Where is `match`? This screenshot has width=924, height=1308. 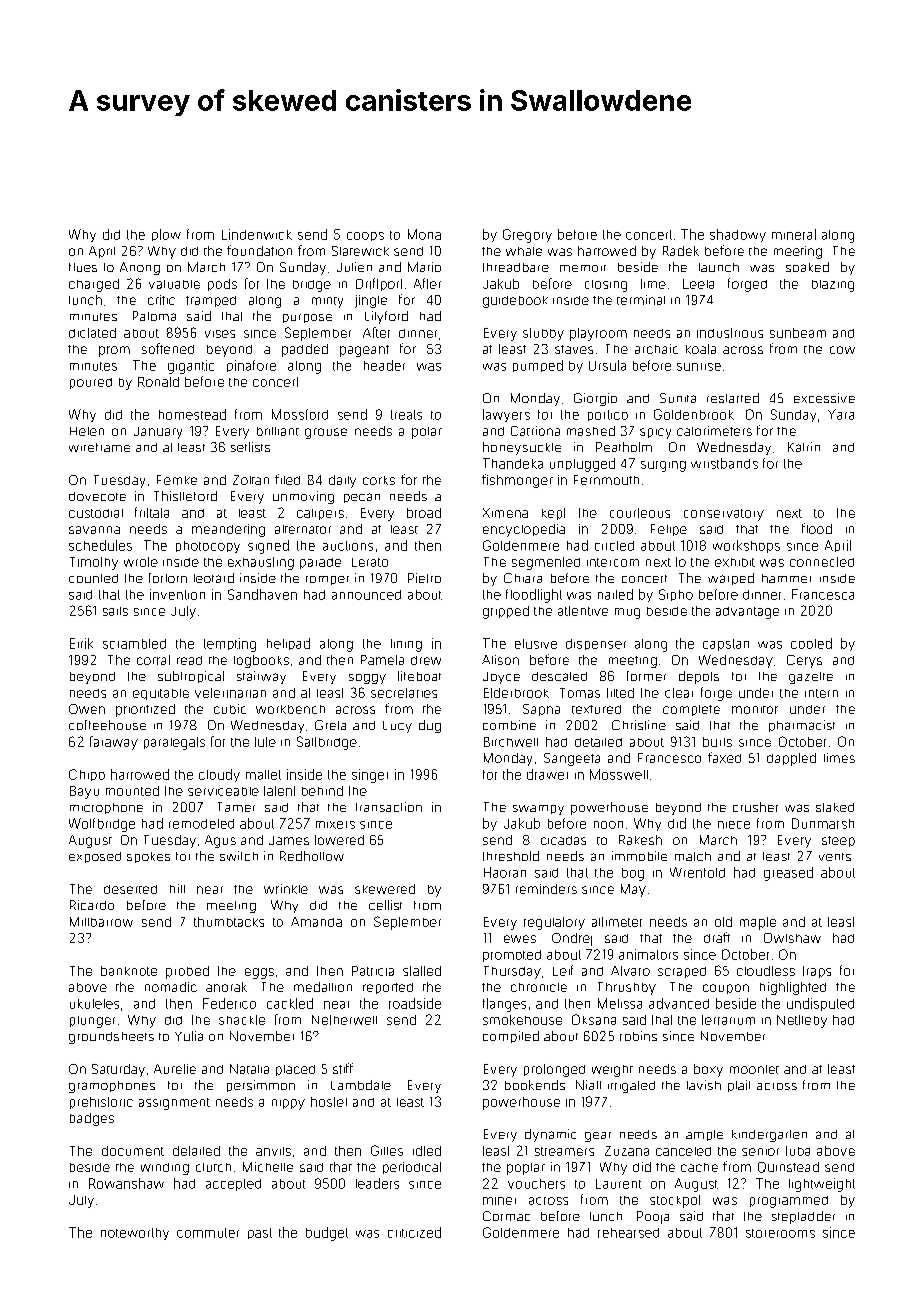
match is located at coordinates (693, 856).
